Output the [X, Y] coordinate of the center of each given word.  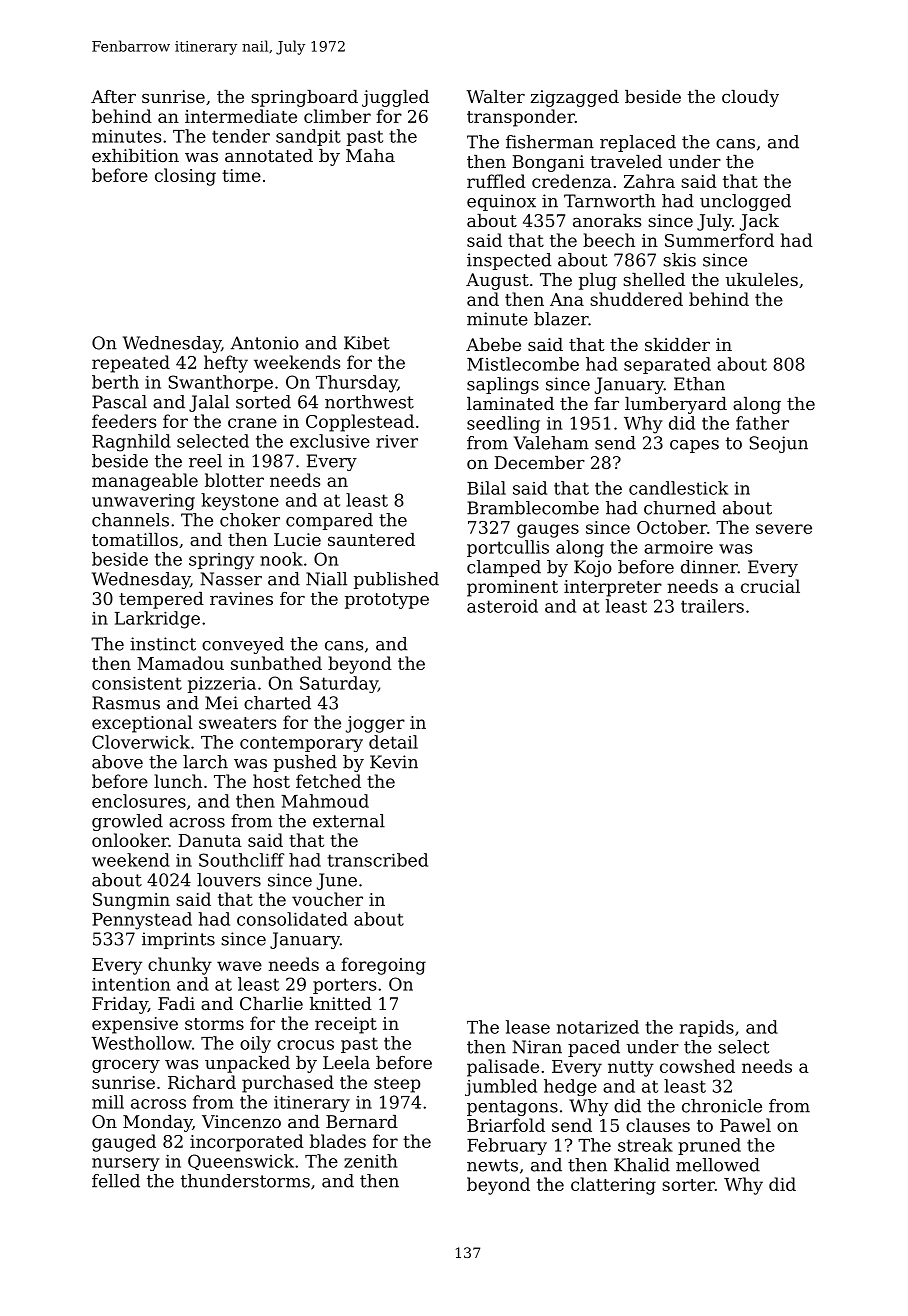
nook [281, 559]
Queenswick [241, 1162]
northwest [369, 402]
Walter [495, 96]
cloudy [750, 98]
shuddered [636, 299]
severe [784, 529]
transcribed [377, 860]
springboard [304, 98]
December [539, 462]
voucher [327, 899]
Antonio [265, 343]
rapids [707, 1028]
